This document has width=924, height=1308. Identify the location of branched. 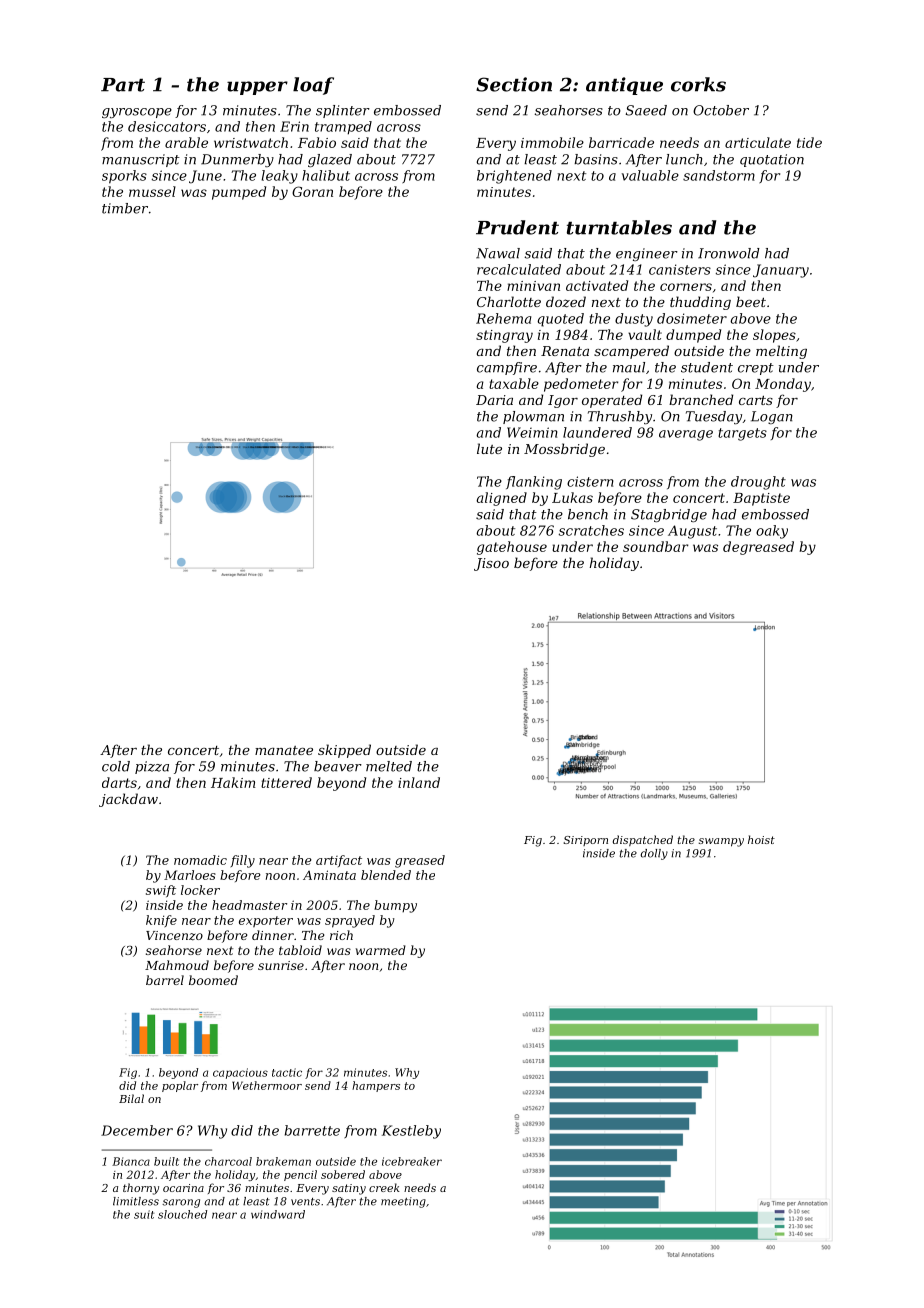
(701, 399).
